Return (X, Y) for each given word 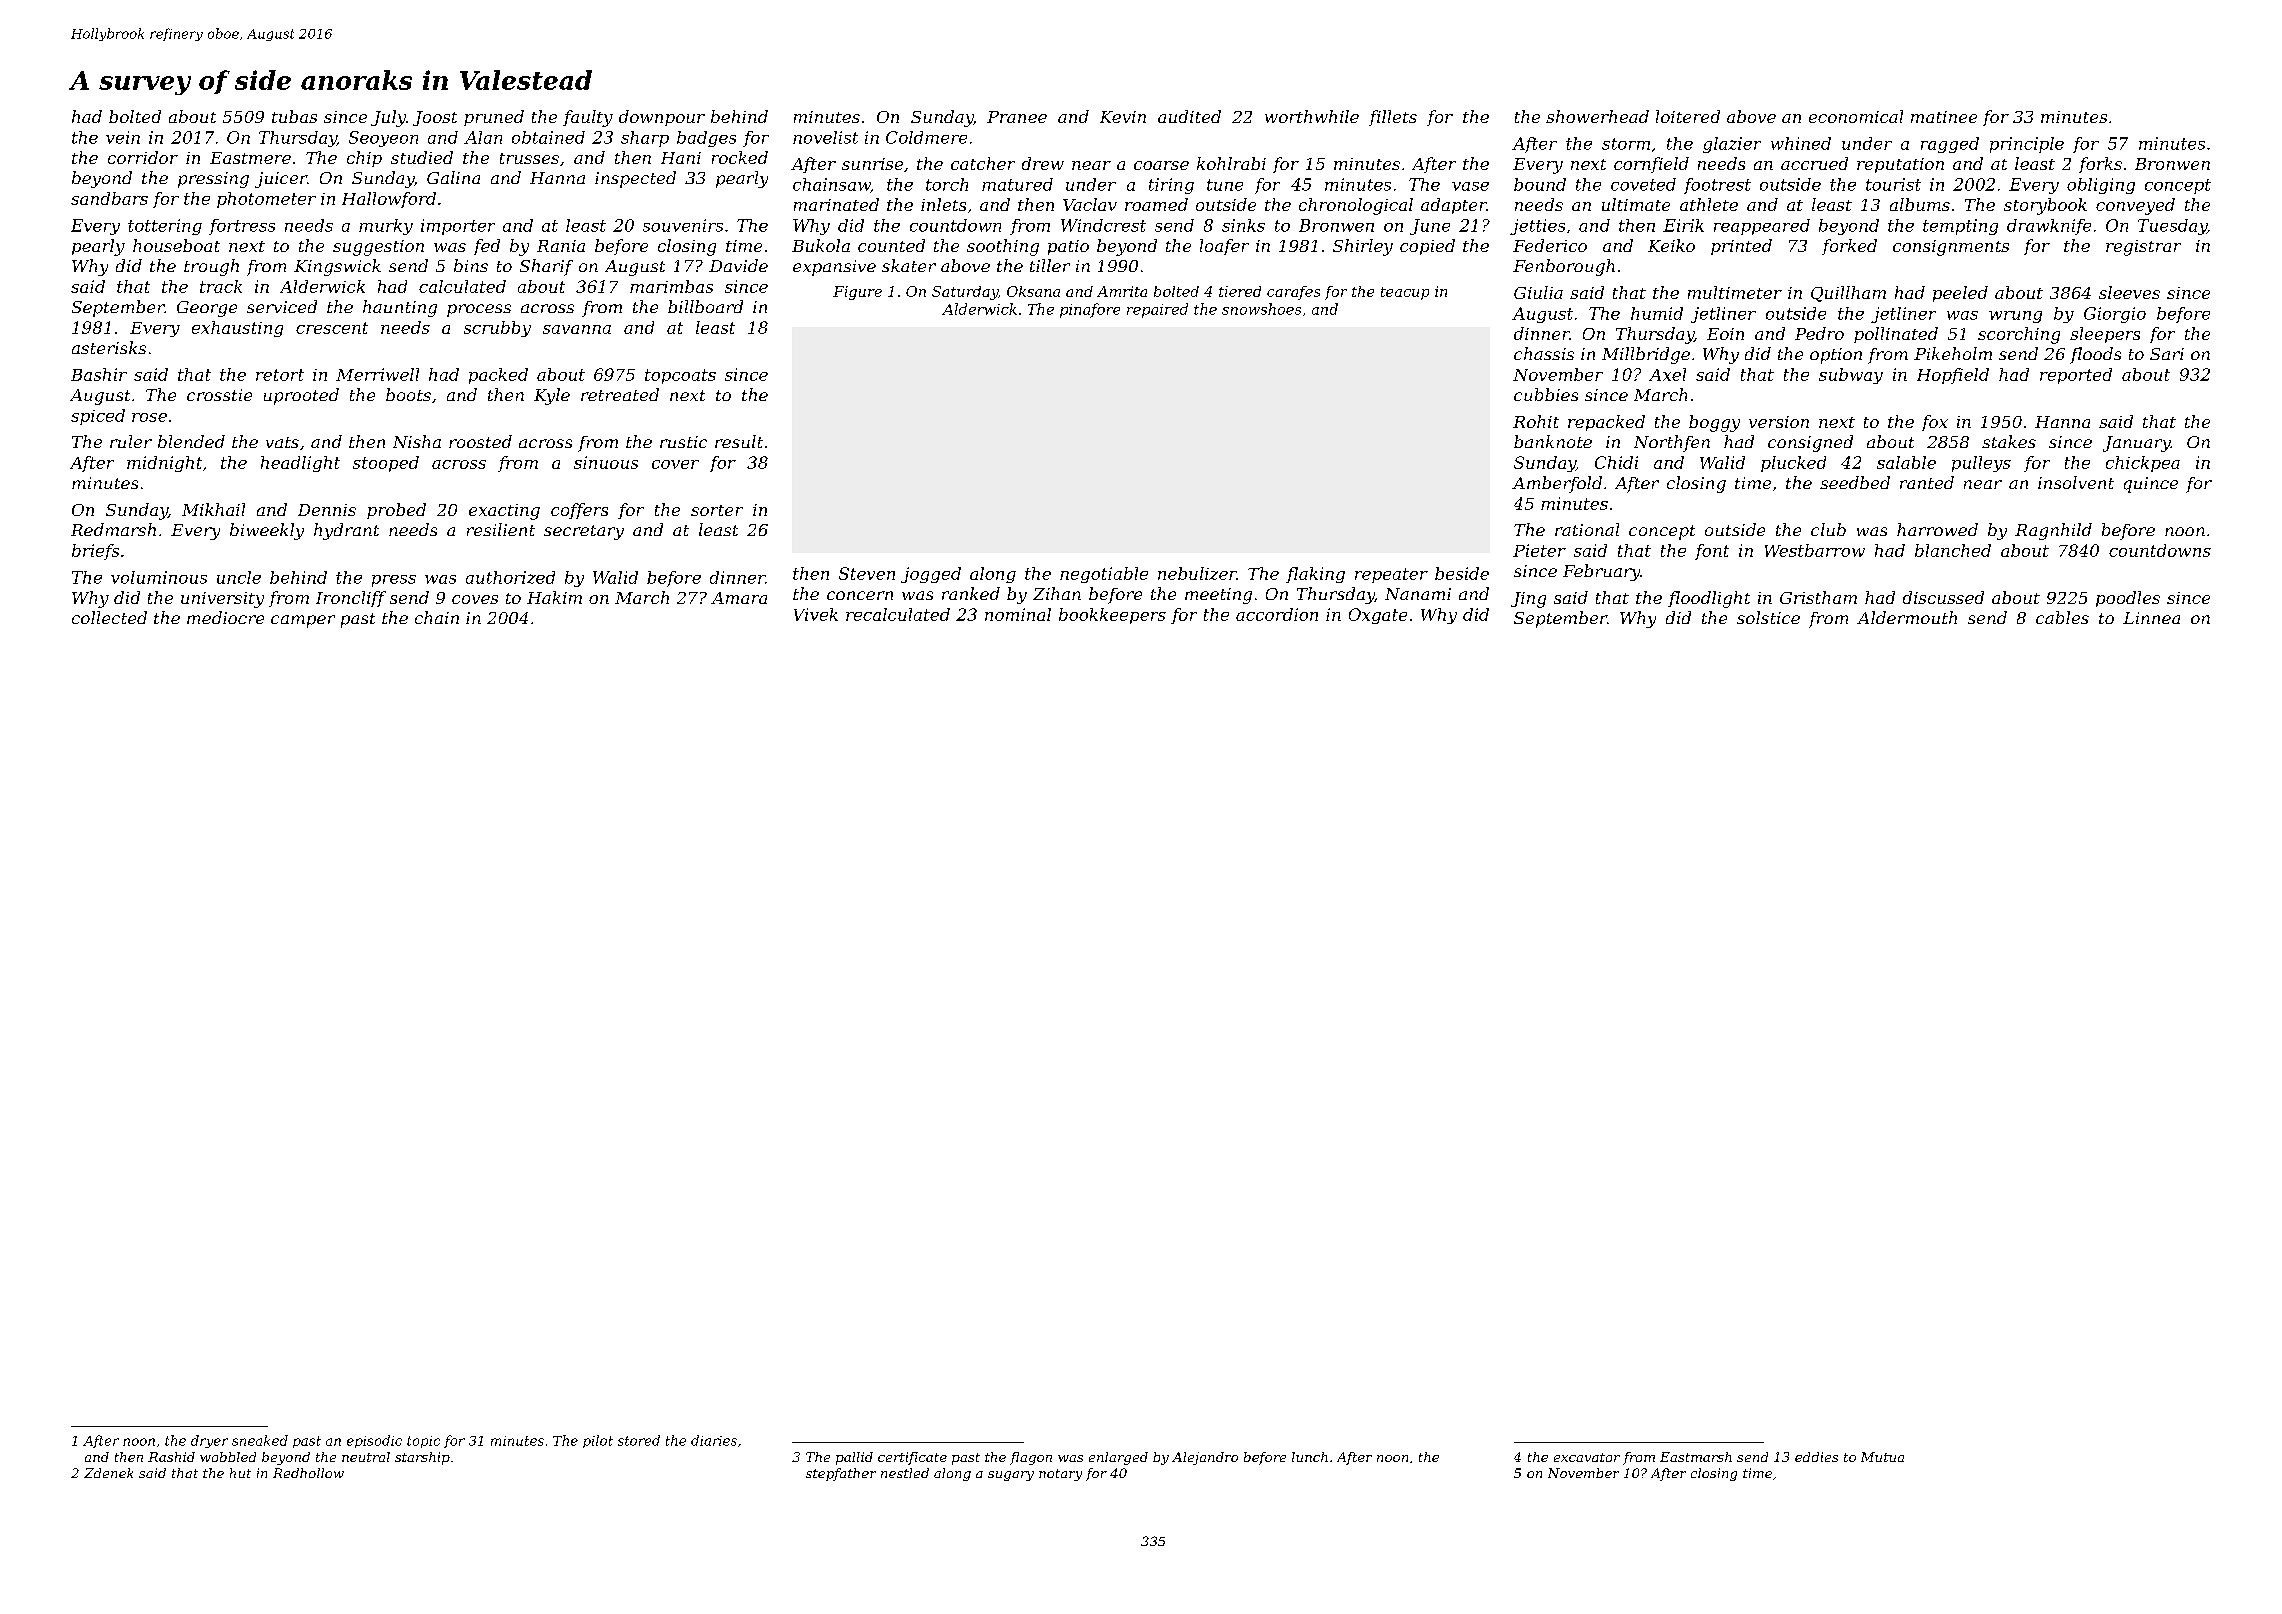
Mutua (1882, 1457)
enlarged (1118, 1458)
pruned (494, 118)
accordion (1277, 614)
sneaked (260, 1440)
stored (639, 1440)
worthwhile (1312, 116)
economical (1856, 116)
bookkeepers (1112, 616)
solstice (1768, 617)
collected (109, 617)
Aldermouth (1907, 617)
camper (303, 621)
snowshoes (1261, 309)
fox (1935, 423)
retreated (620, 394)
